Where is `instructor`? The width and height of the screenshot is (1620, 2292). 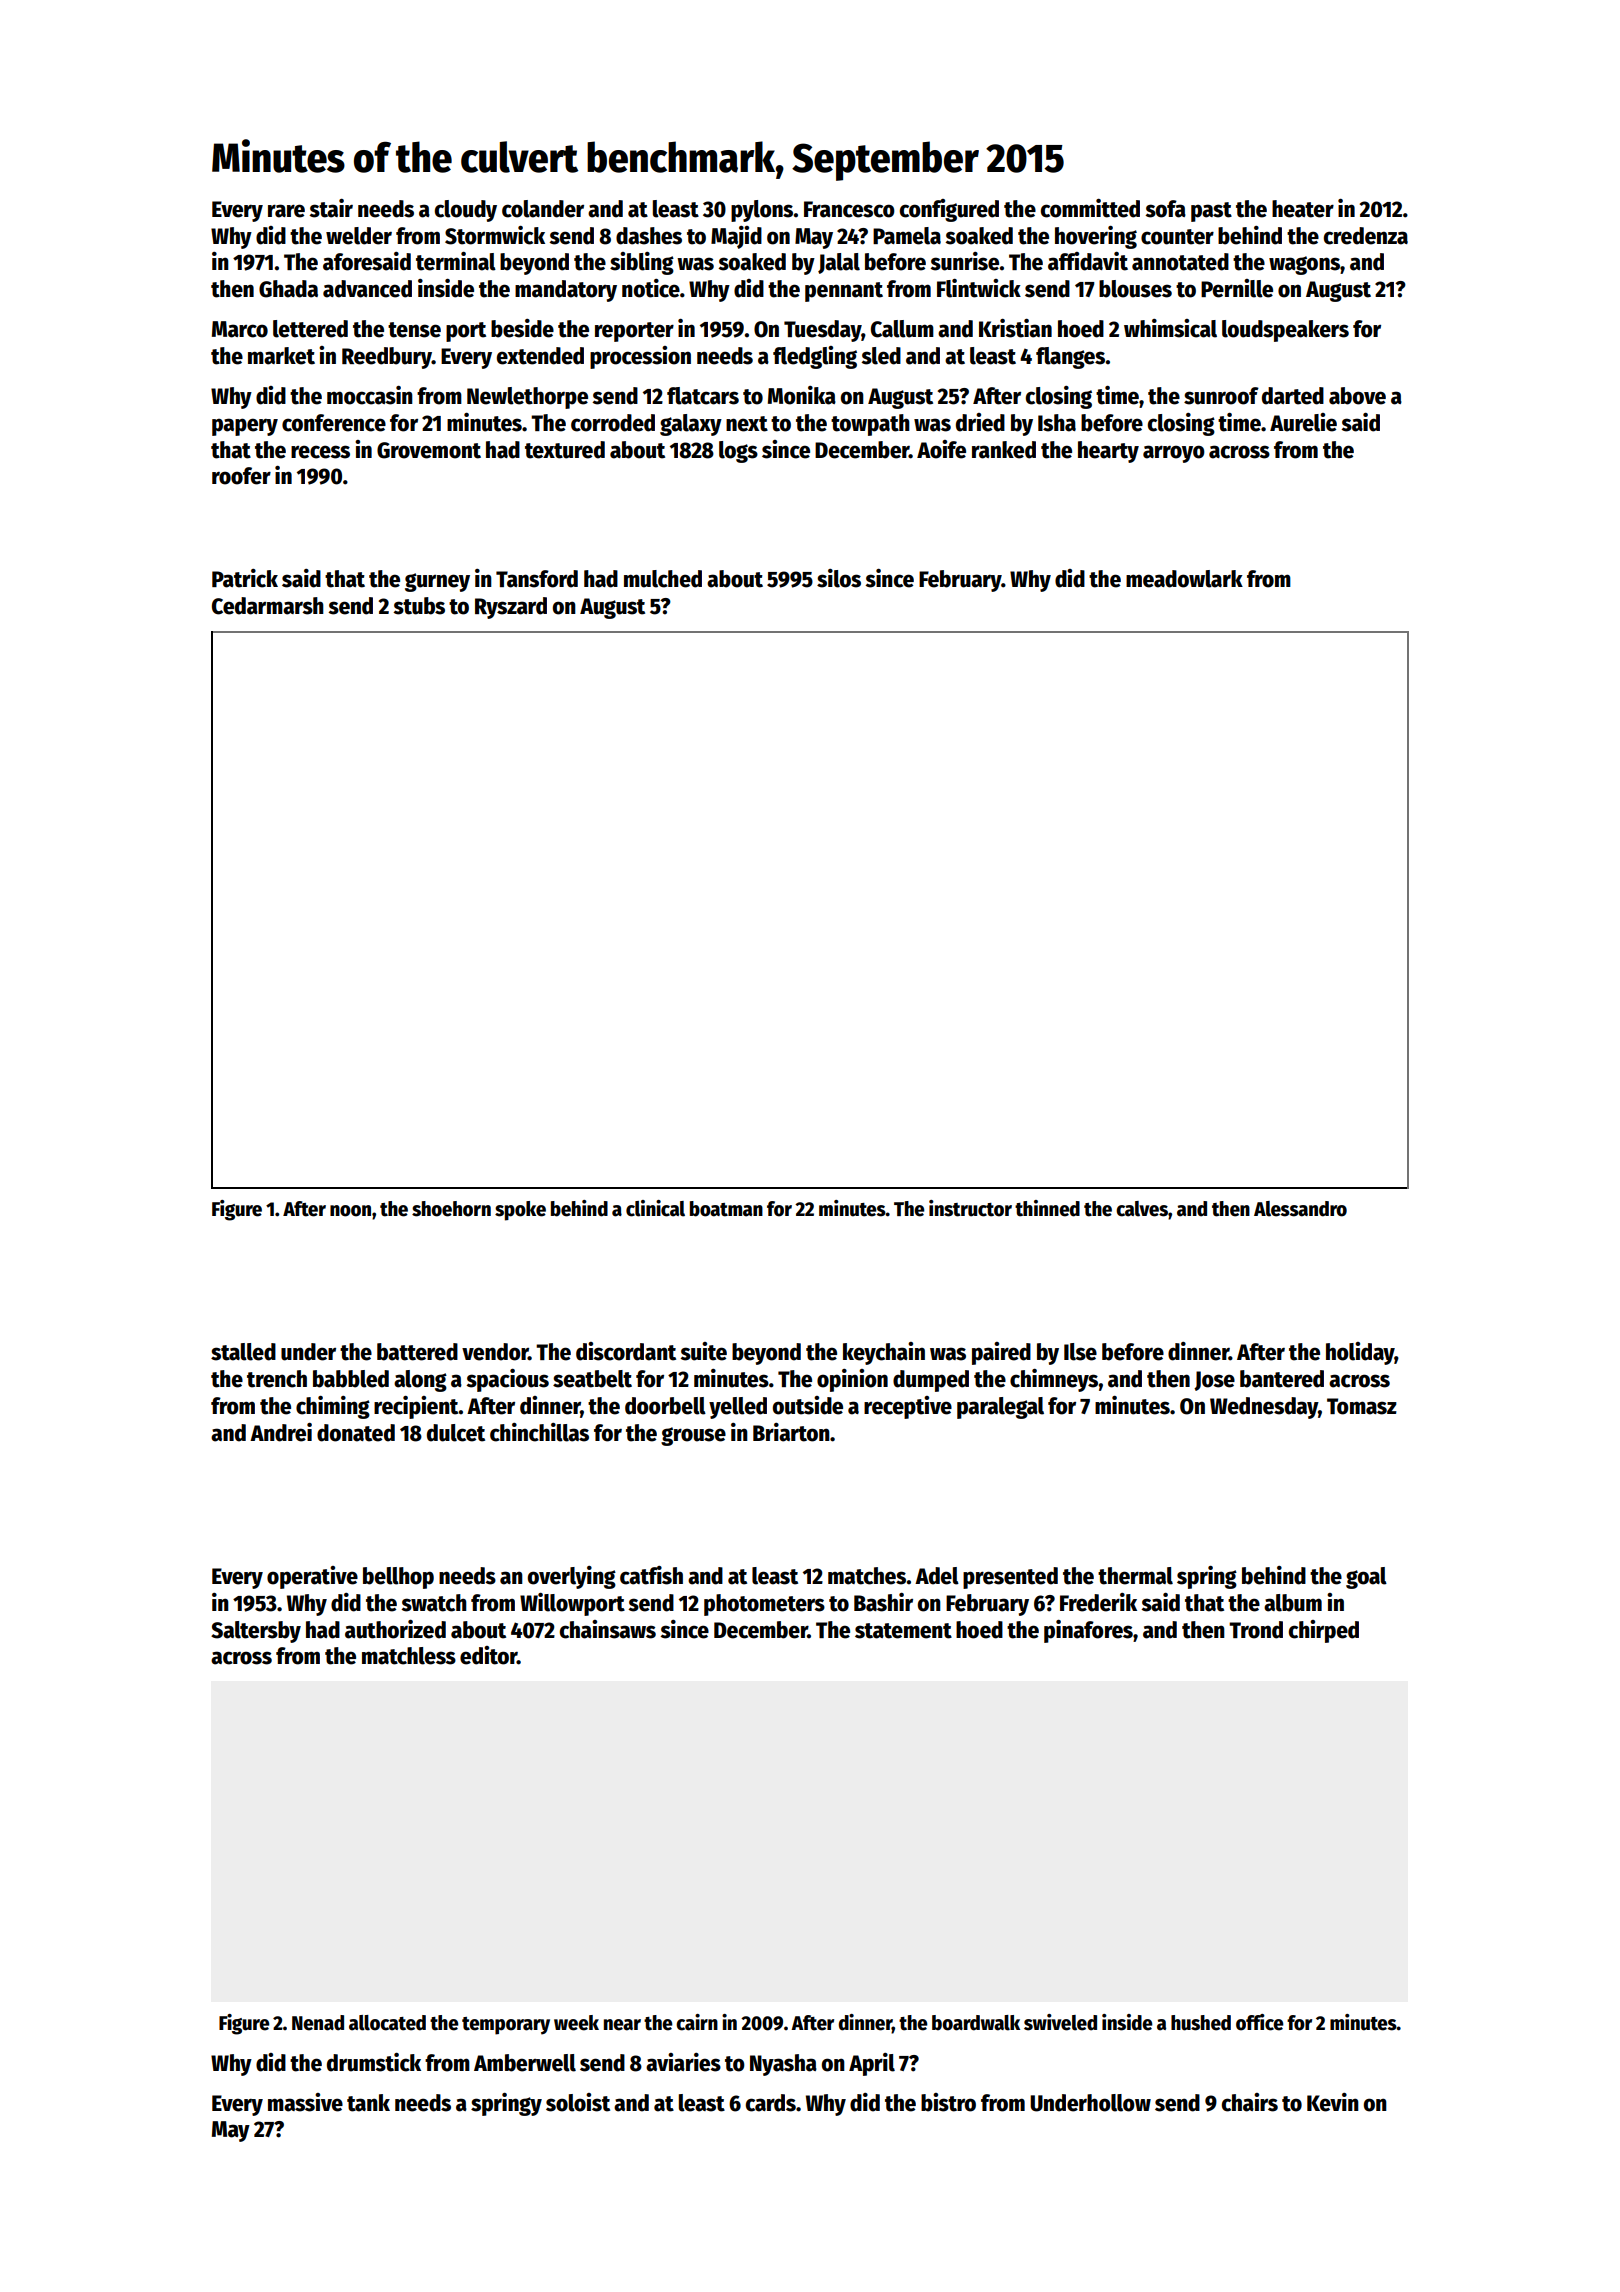 instructor is located at coordinates (970, 1208).
